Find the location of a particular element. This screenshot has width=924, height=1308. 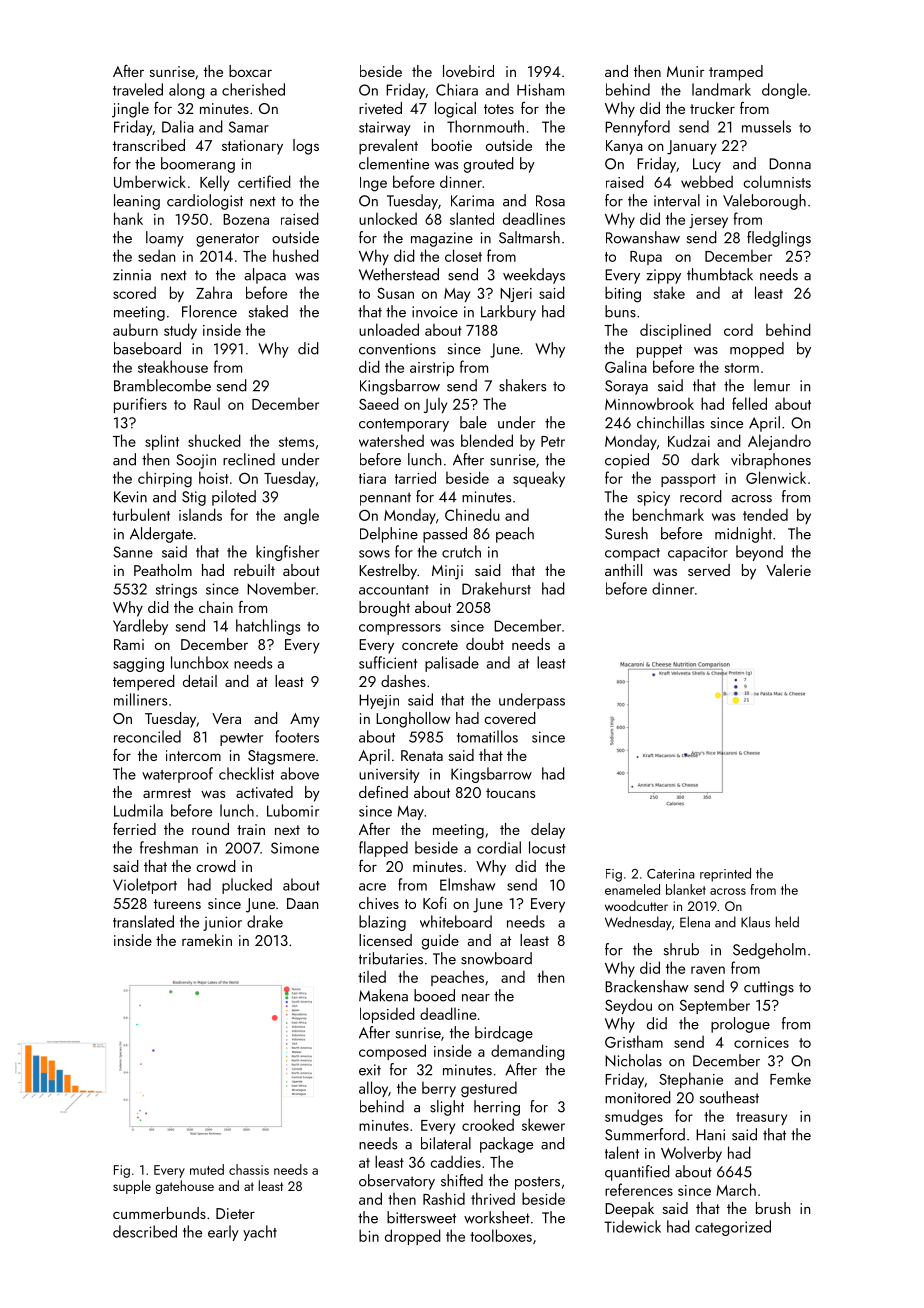

categorized is located at coordinates (733, 1228).
